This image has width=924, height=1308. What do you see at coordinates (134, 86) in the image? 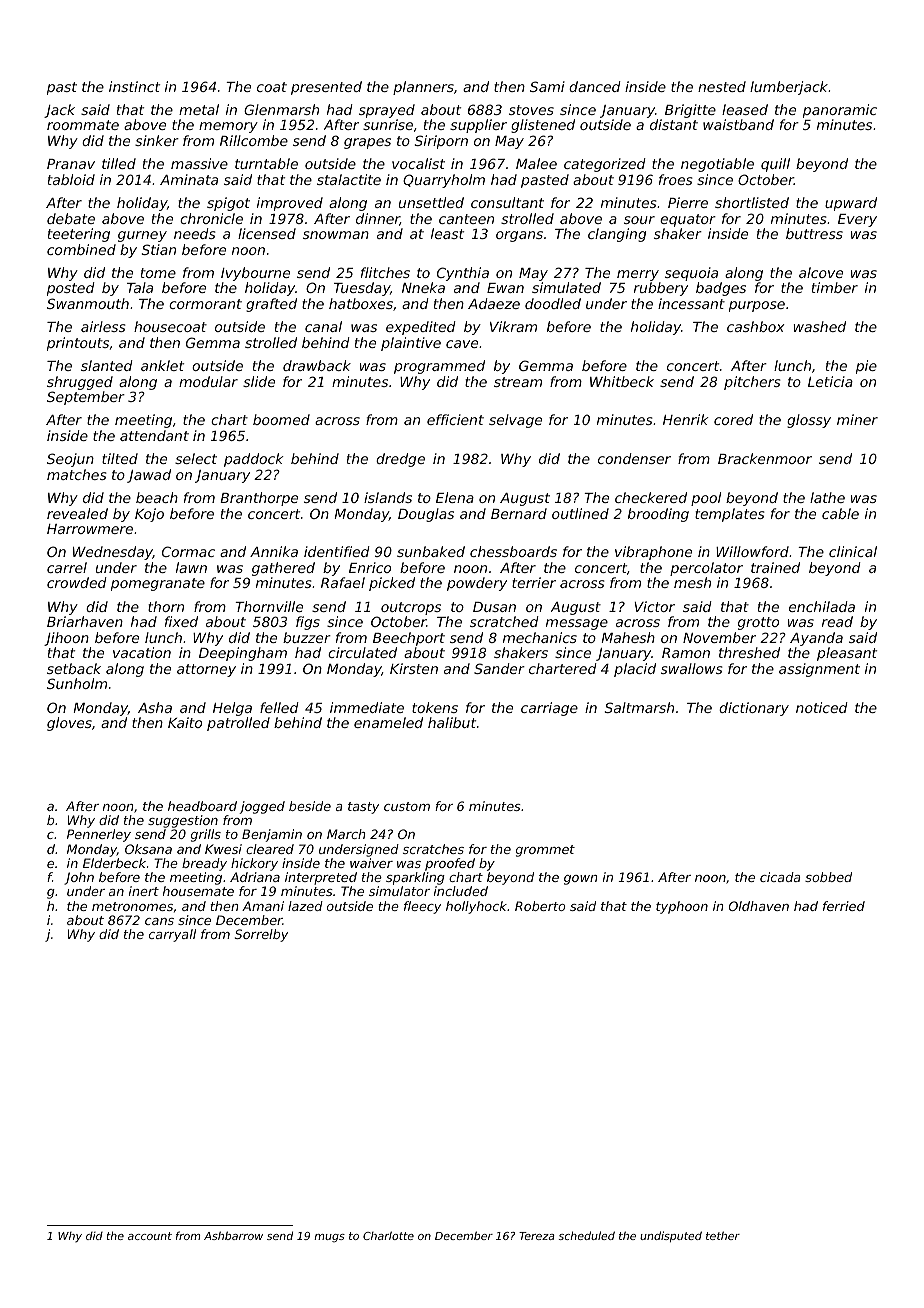
I see `instinct` at bounding box center [134, 86].
